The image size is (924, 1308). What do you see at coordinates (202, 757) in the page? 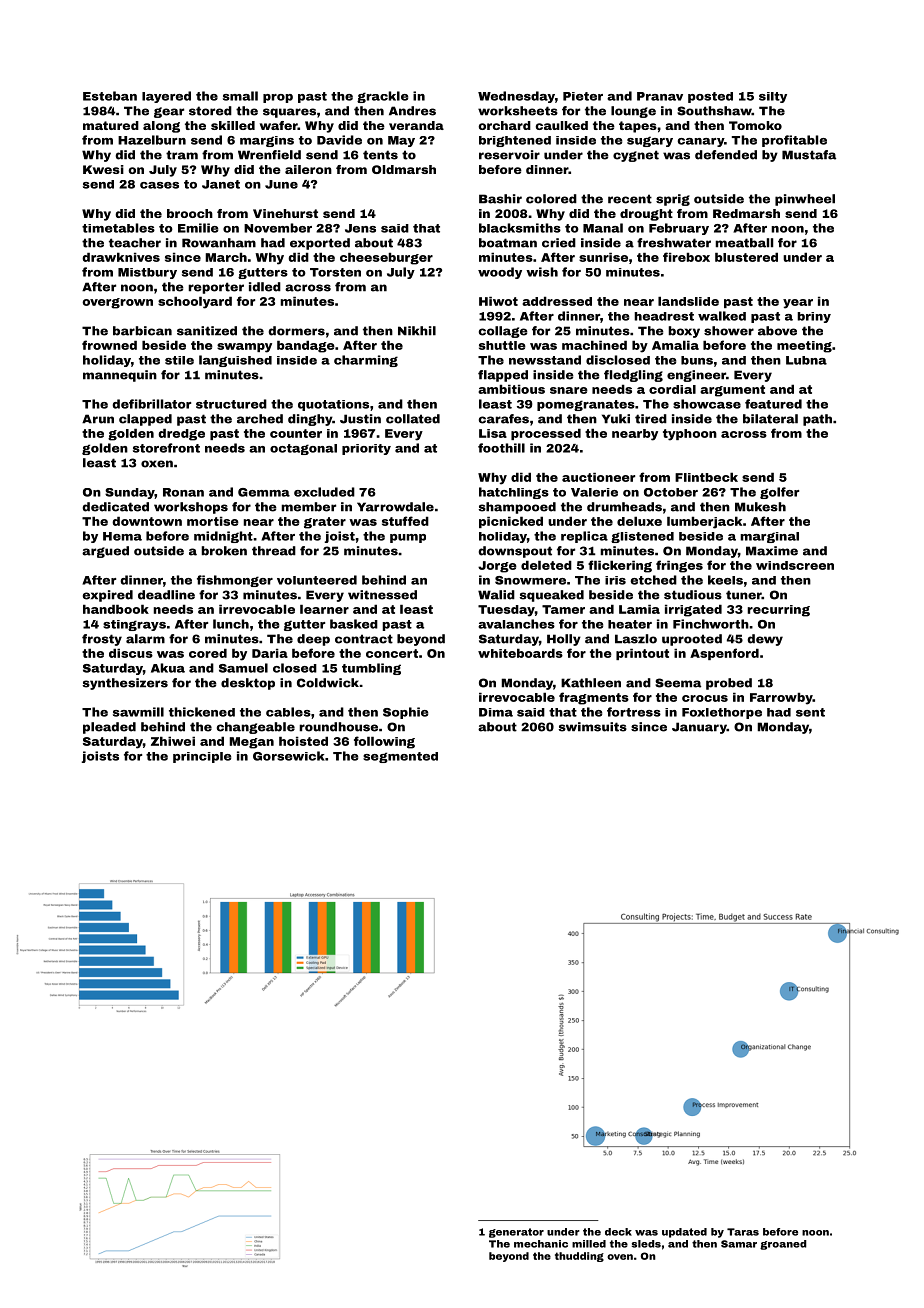
I see `principle` at bounding box center [202, 757].
